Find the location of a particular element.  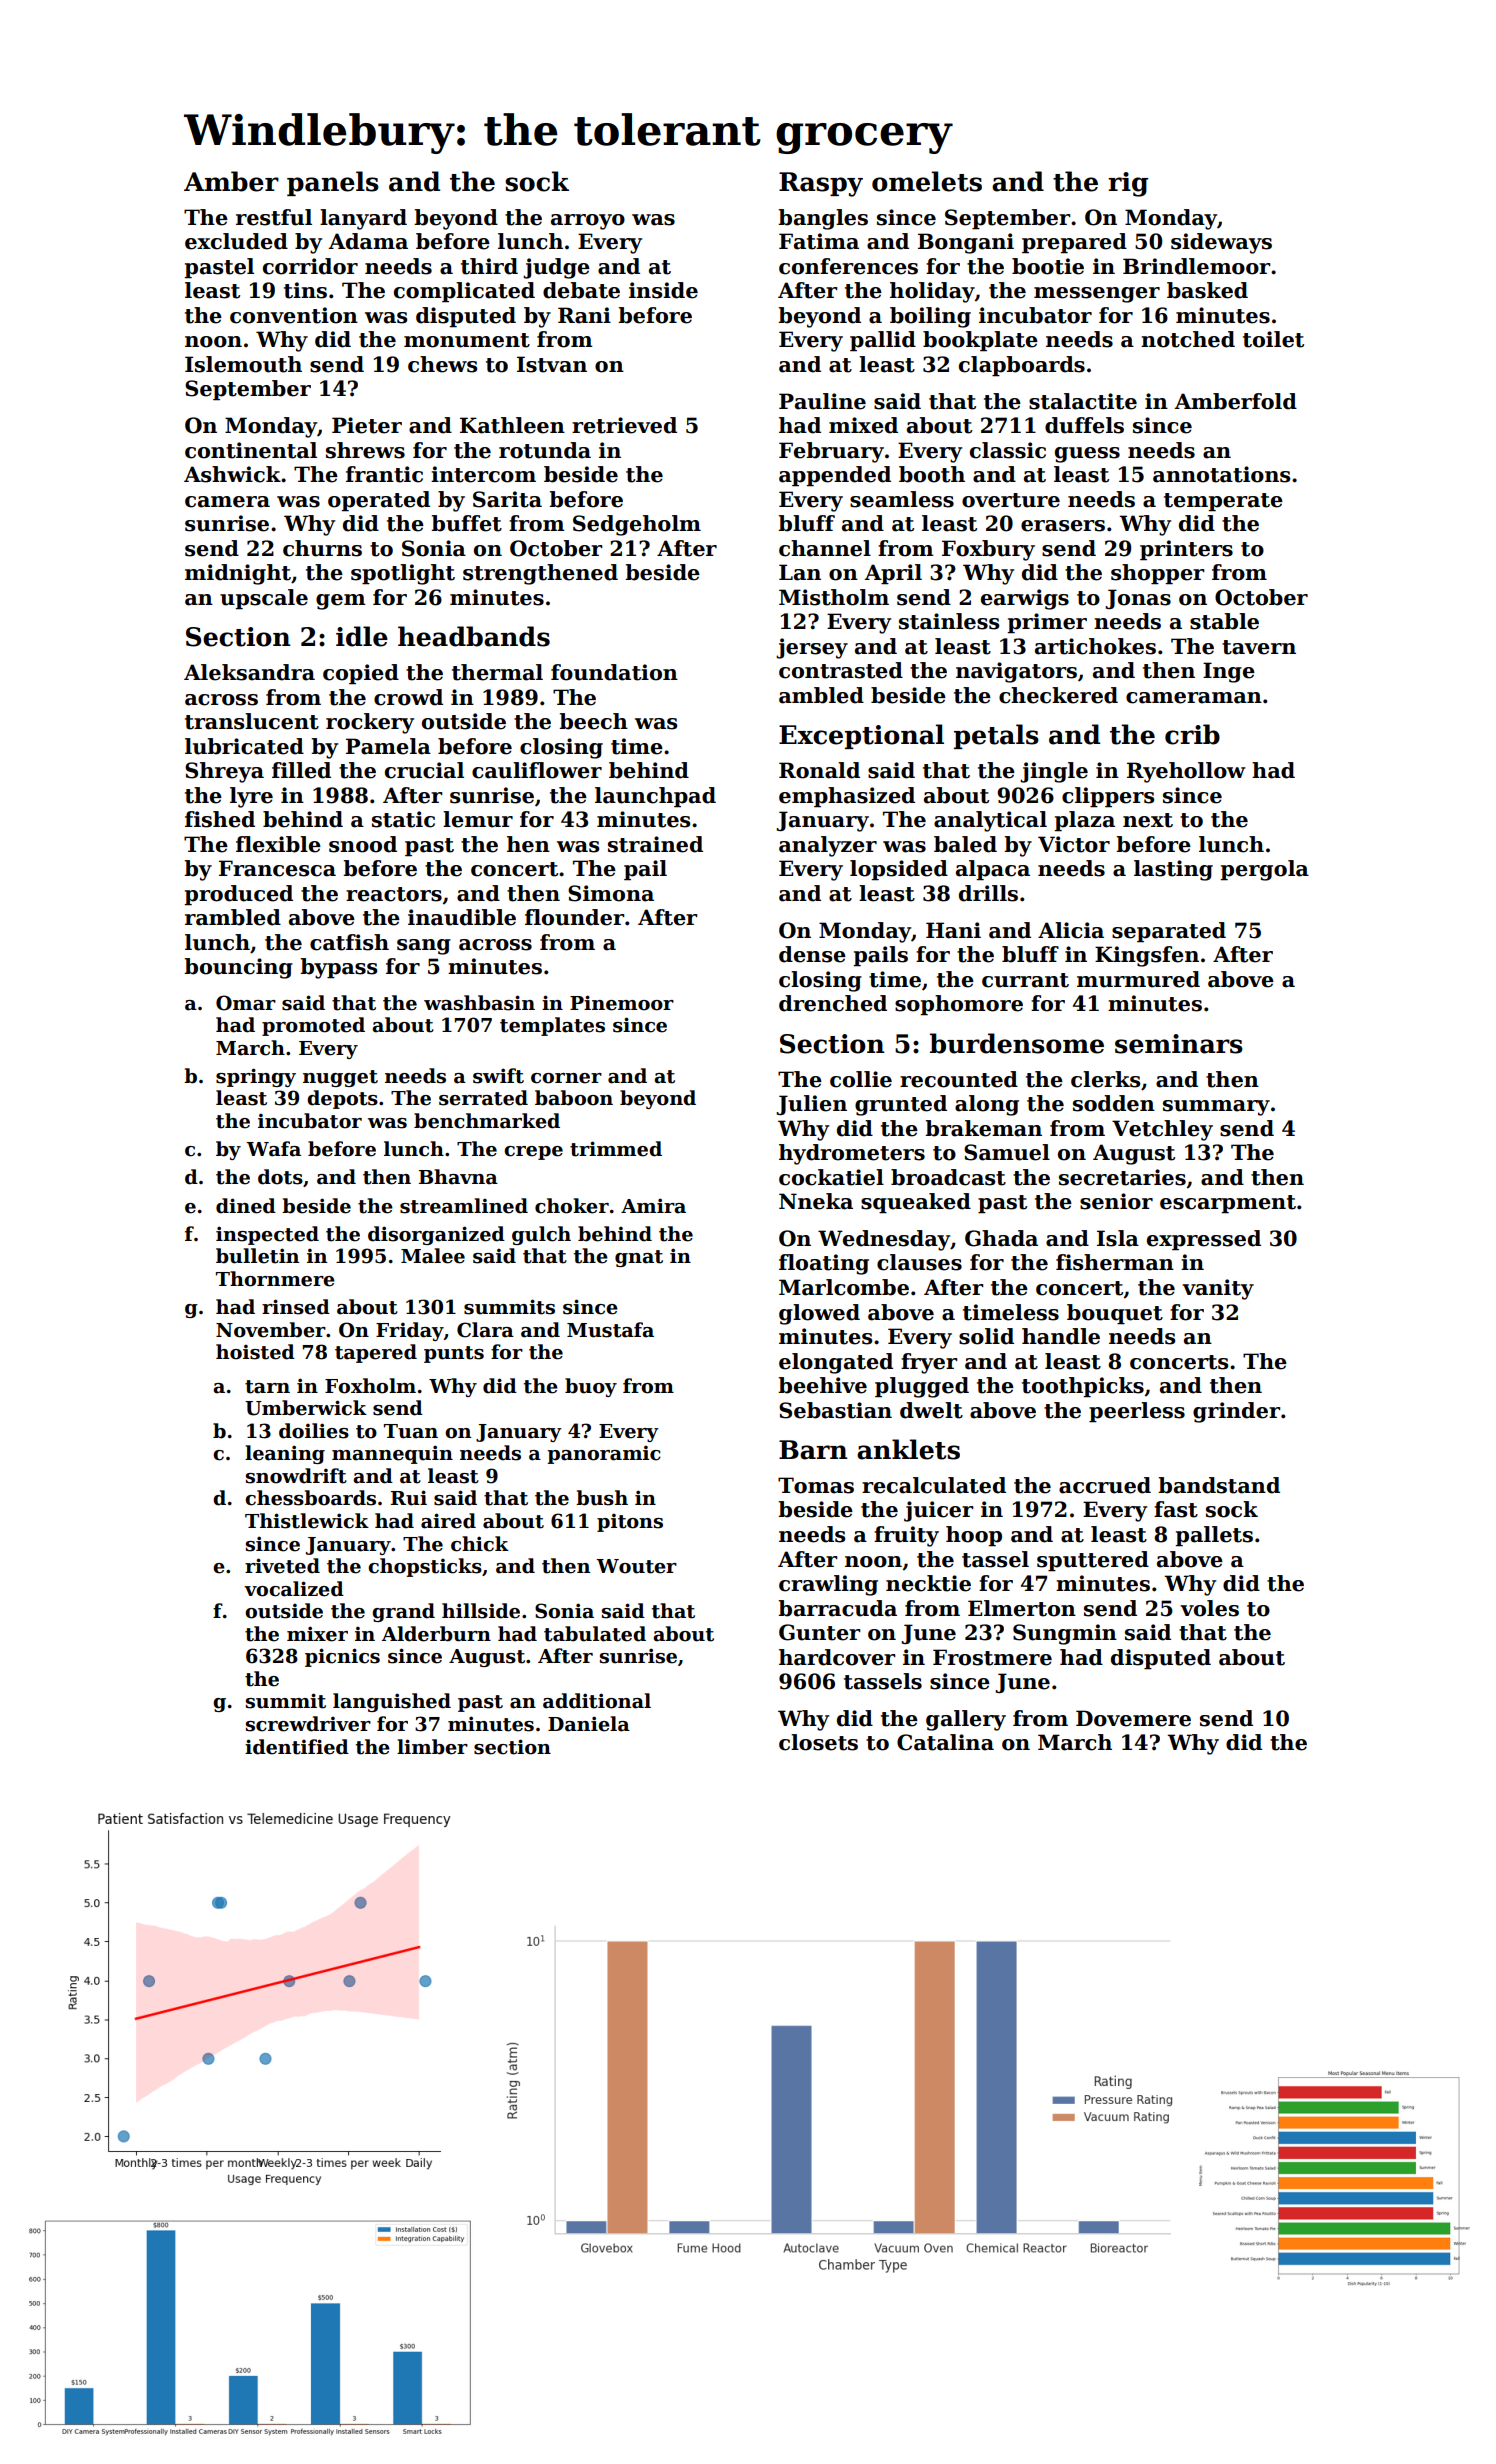

disorganized is located at coordinates (436, 1235).
